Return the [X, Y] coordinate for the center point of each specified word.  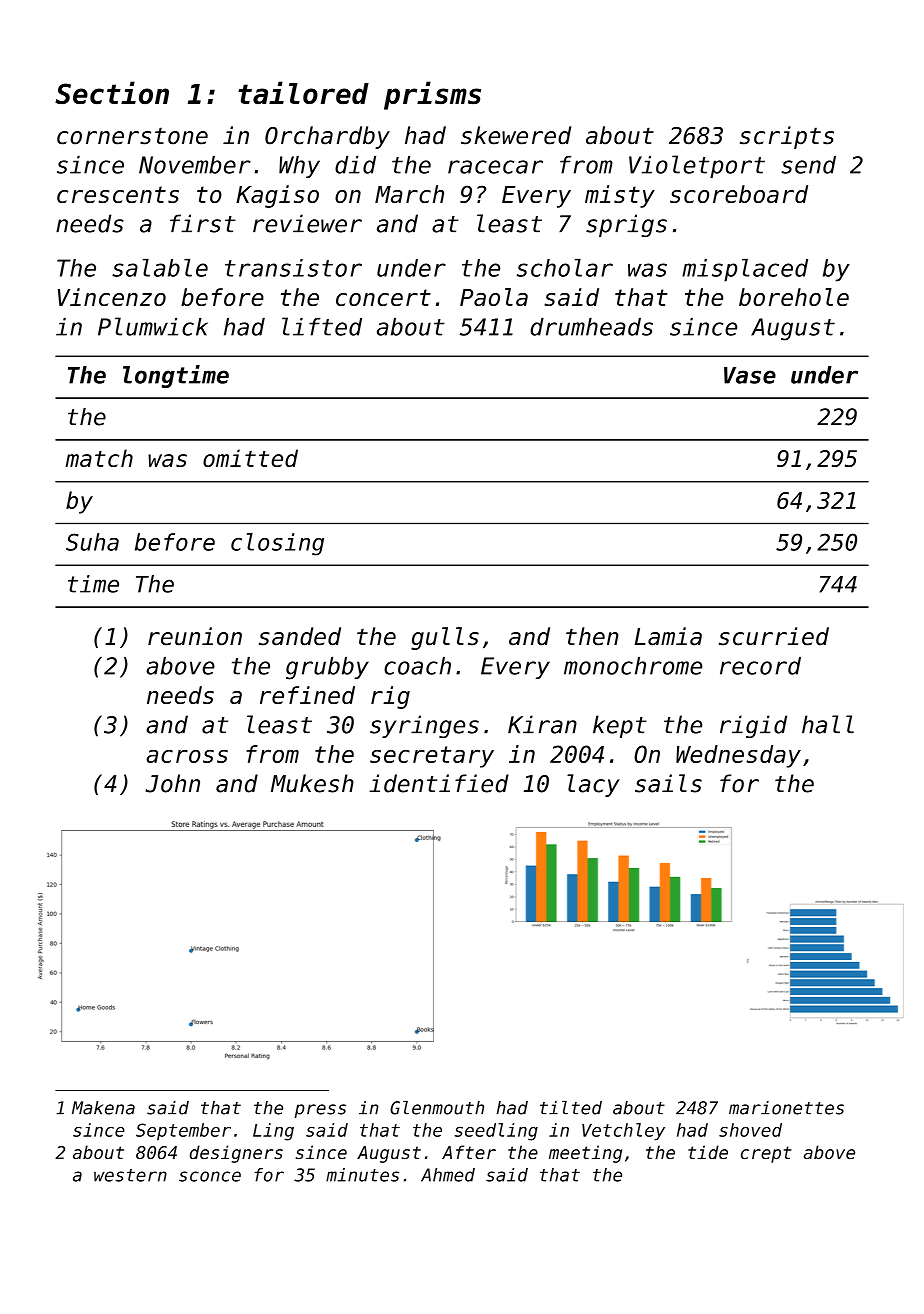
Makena [103, 1108]
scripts [787, 137]
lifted [322, 326]
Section [112, 92]
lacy [593, 785]
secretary [432, 757]
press [320, 1111]
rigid [753, 726]
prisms [432, 95]
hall [828, 724]
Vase [750, 375]
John [173, 783]
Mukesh [312, 783]
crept [766, 1154]
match [99, 458]
